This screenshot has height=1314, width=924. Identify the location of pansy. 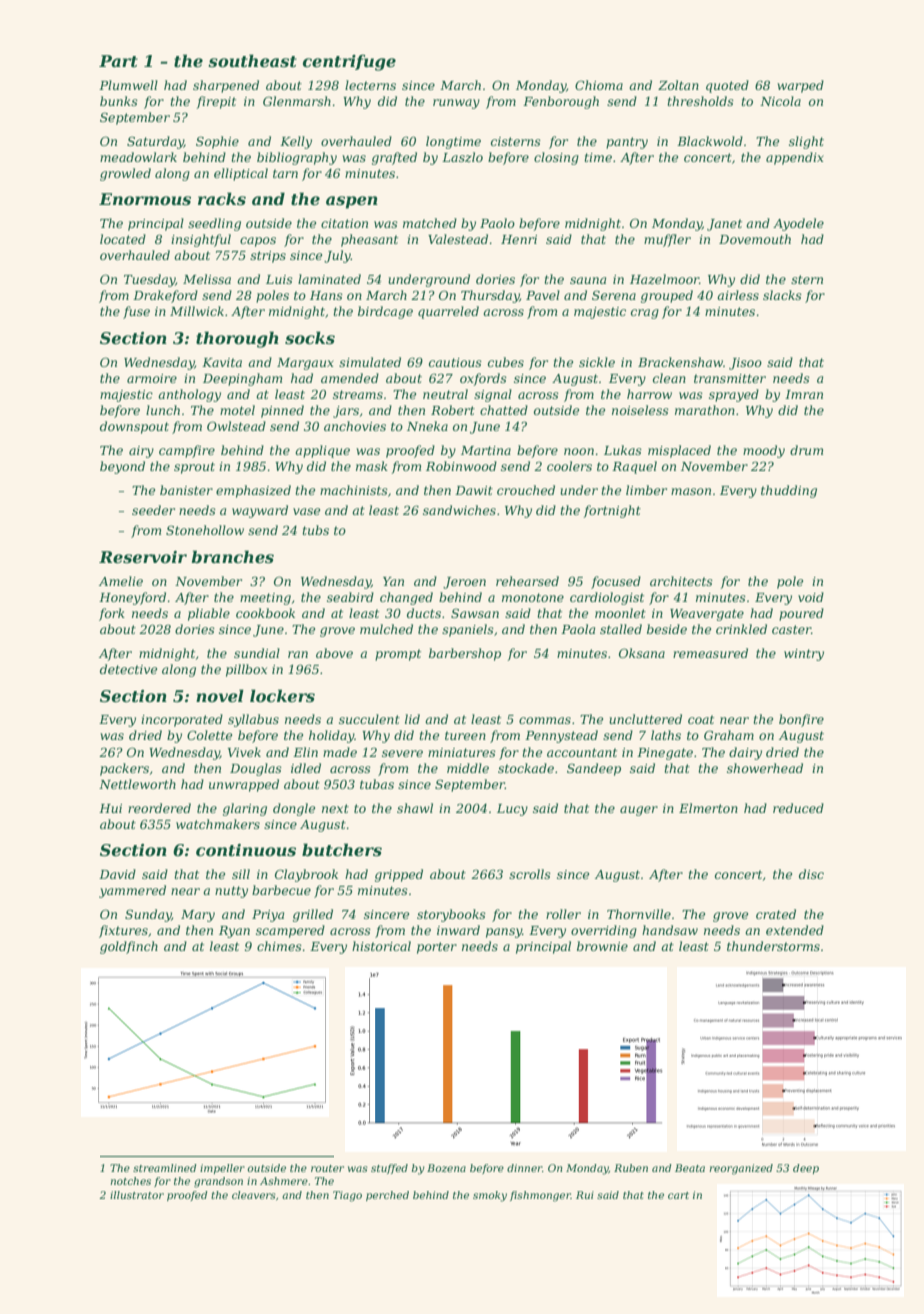
(504, 933).
